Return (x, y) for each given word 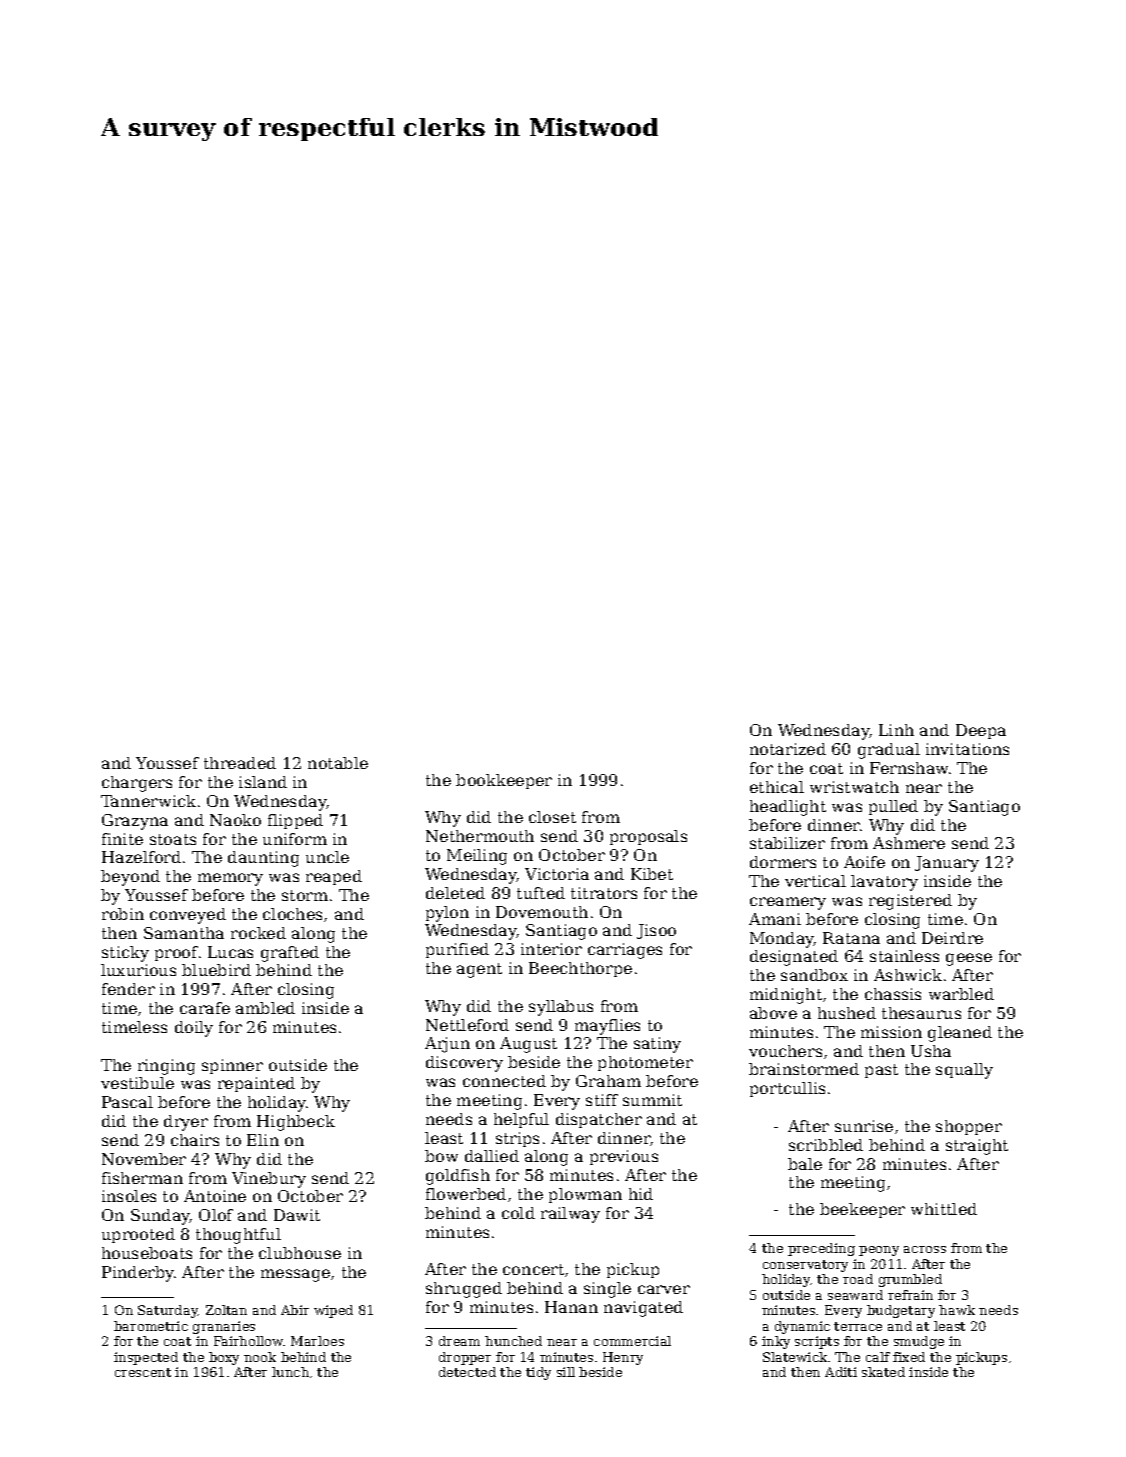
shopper (969, 1127)
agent (479, 970)
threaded (240, 763)
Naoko (235, 820)
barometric (151, 1326)
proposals (648, 837)
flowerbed (466, 1194)
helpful (521, 1120)
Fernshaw (909, 768)
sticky (125, 954)
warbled (961, 994)
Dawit (297, 1215)
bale (805, 1164)
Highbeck (296, 1123)
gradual (889, 751)
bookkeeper (504, 781)
